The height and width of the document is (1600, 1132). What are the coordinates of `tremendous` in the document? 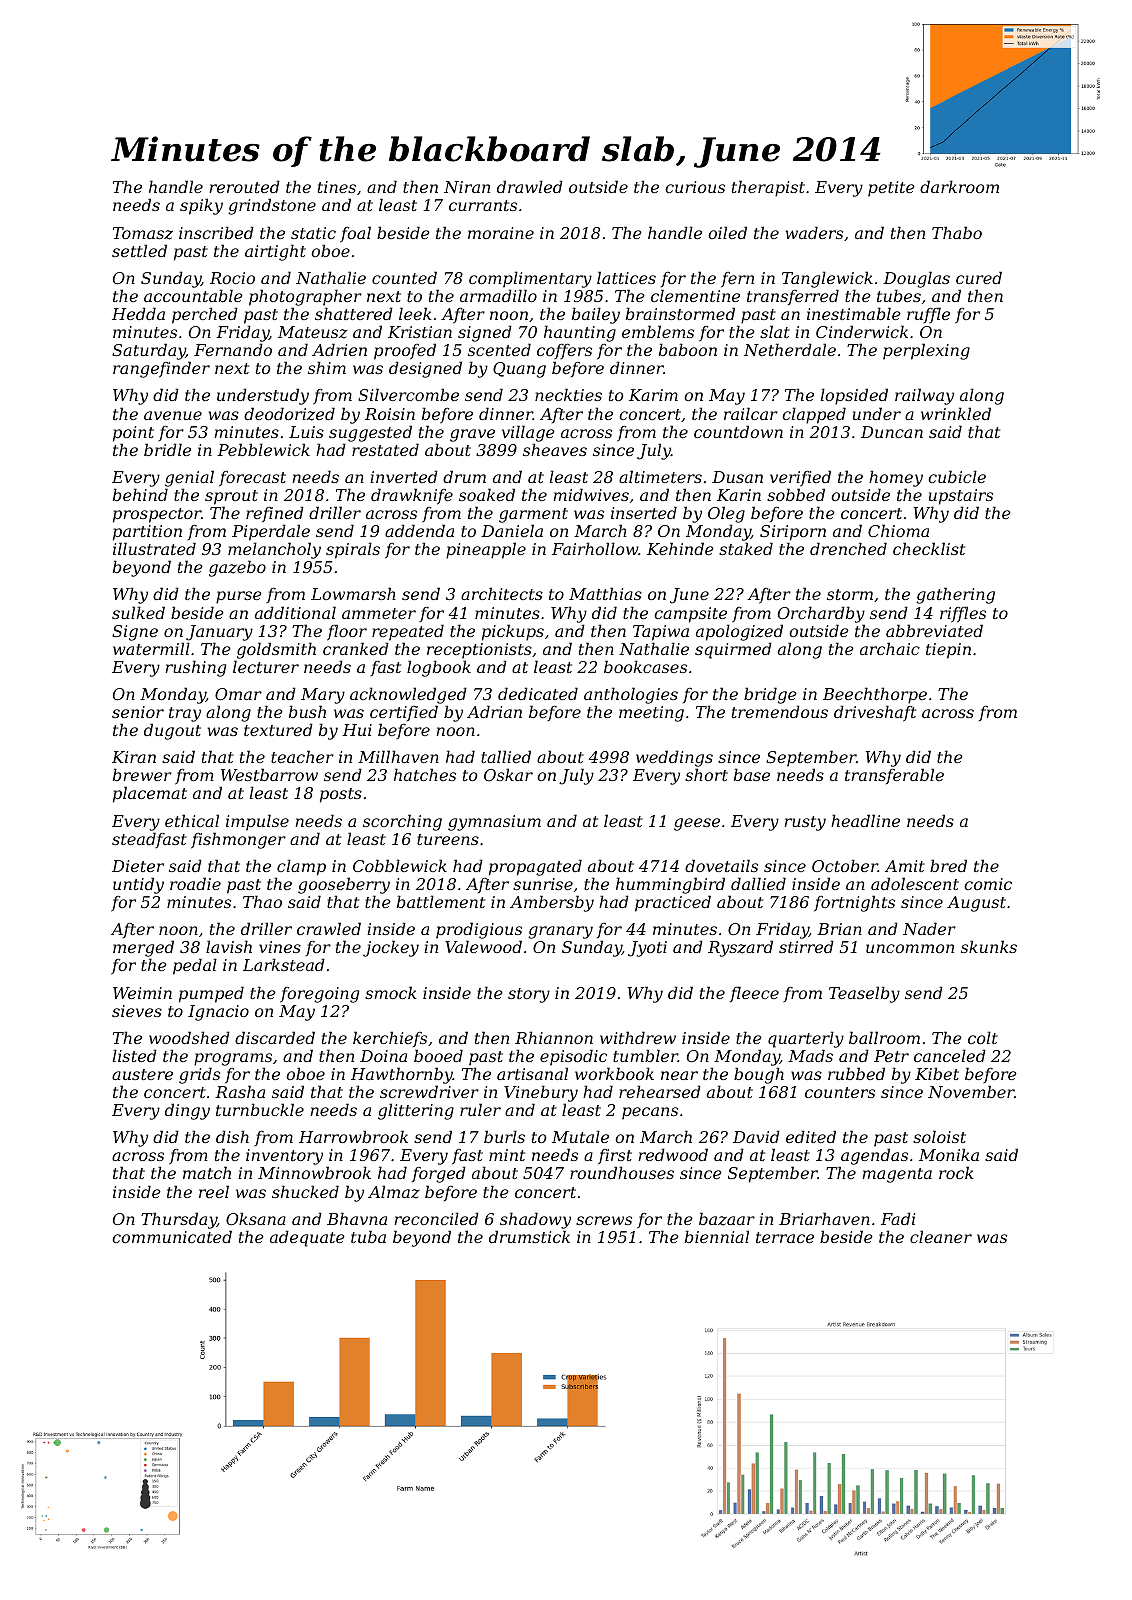 It's located at (780, 711).
